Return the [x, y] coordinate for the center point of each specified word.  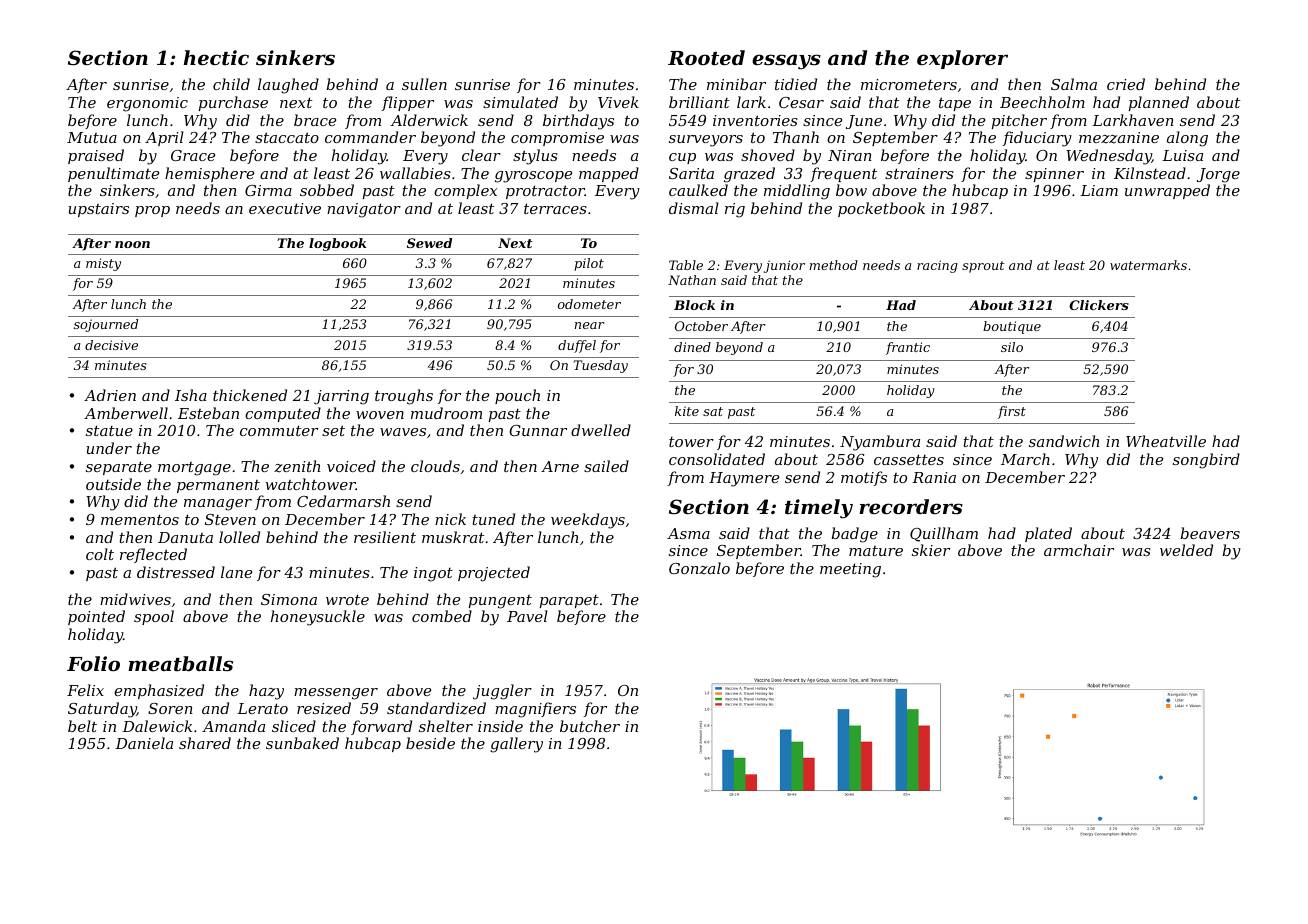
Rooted [706, 58]
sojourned [106, 325]
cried [1126, 84]
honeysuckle [318, 618]
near [589, 325]
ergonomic [147, 104]
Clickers [1099, 305]
